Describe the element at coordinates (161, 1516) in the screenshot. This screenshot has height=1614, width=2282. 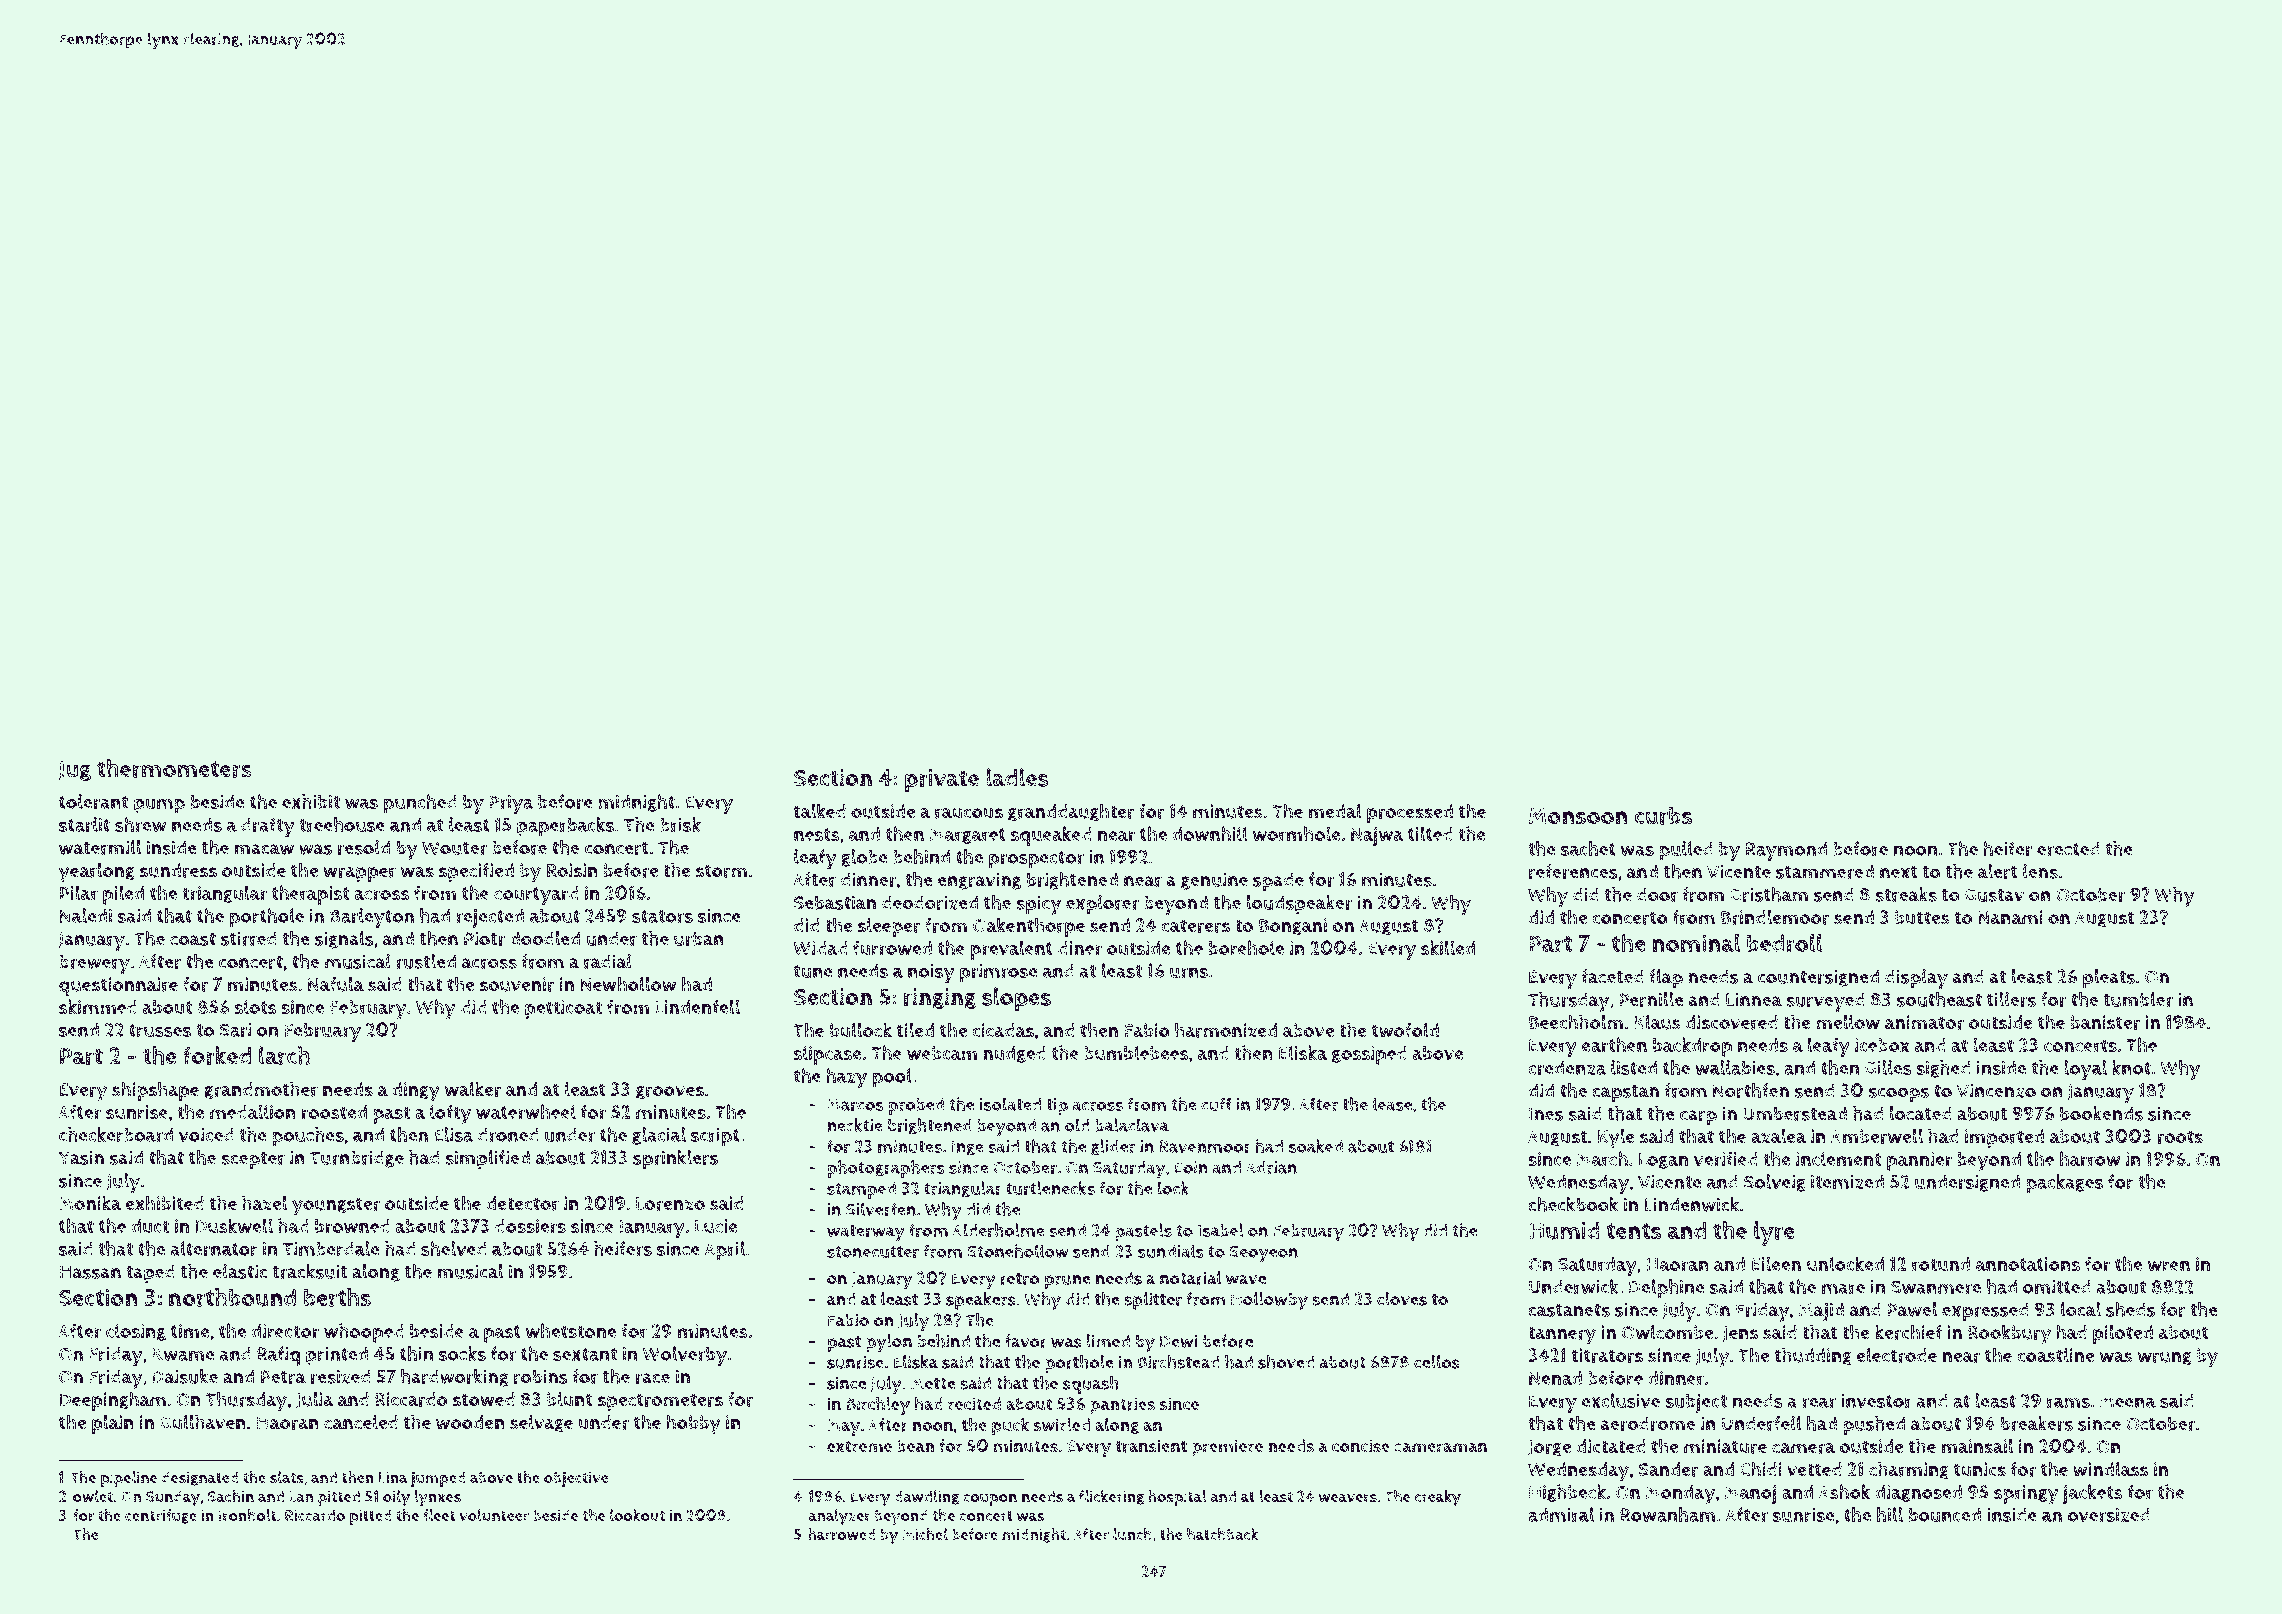
I see `centrifuge` at that location.
